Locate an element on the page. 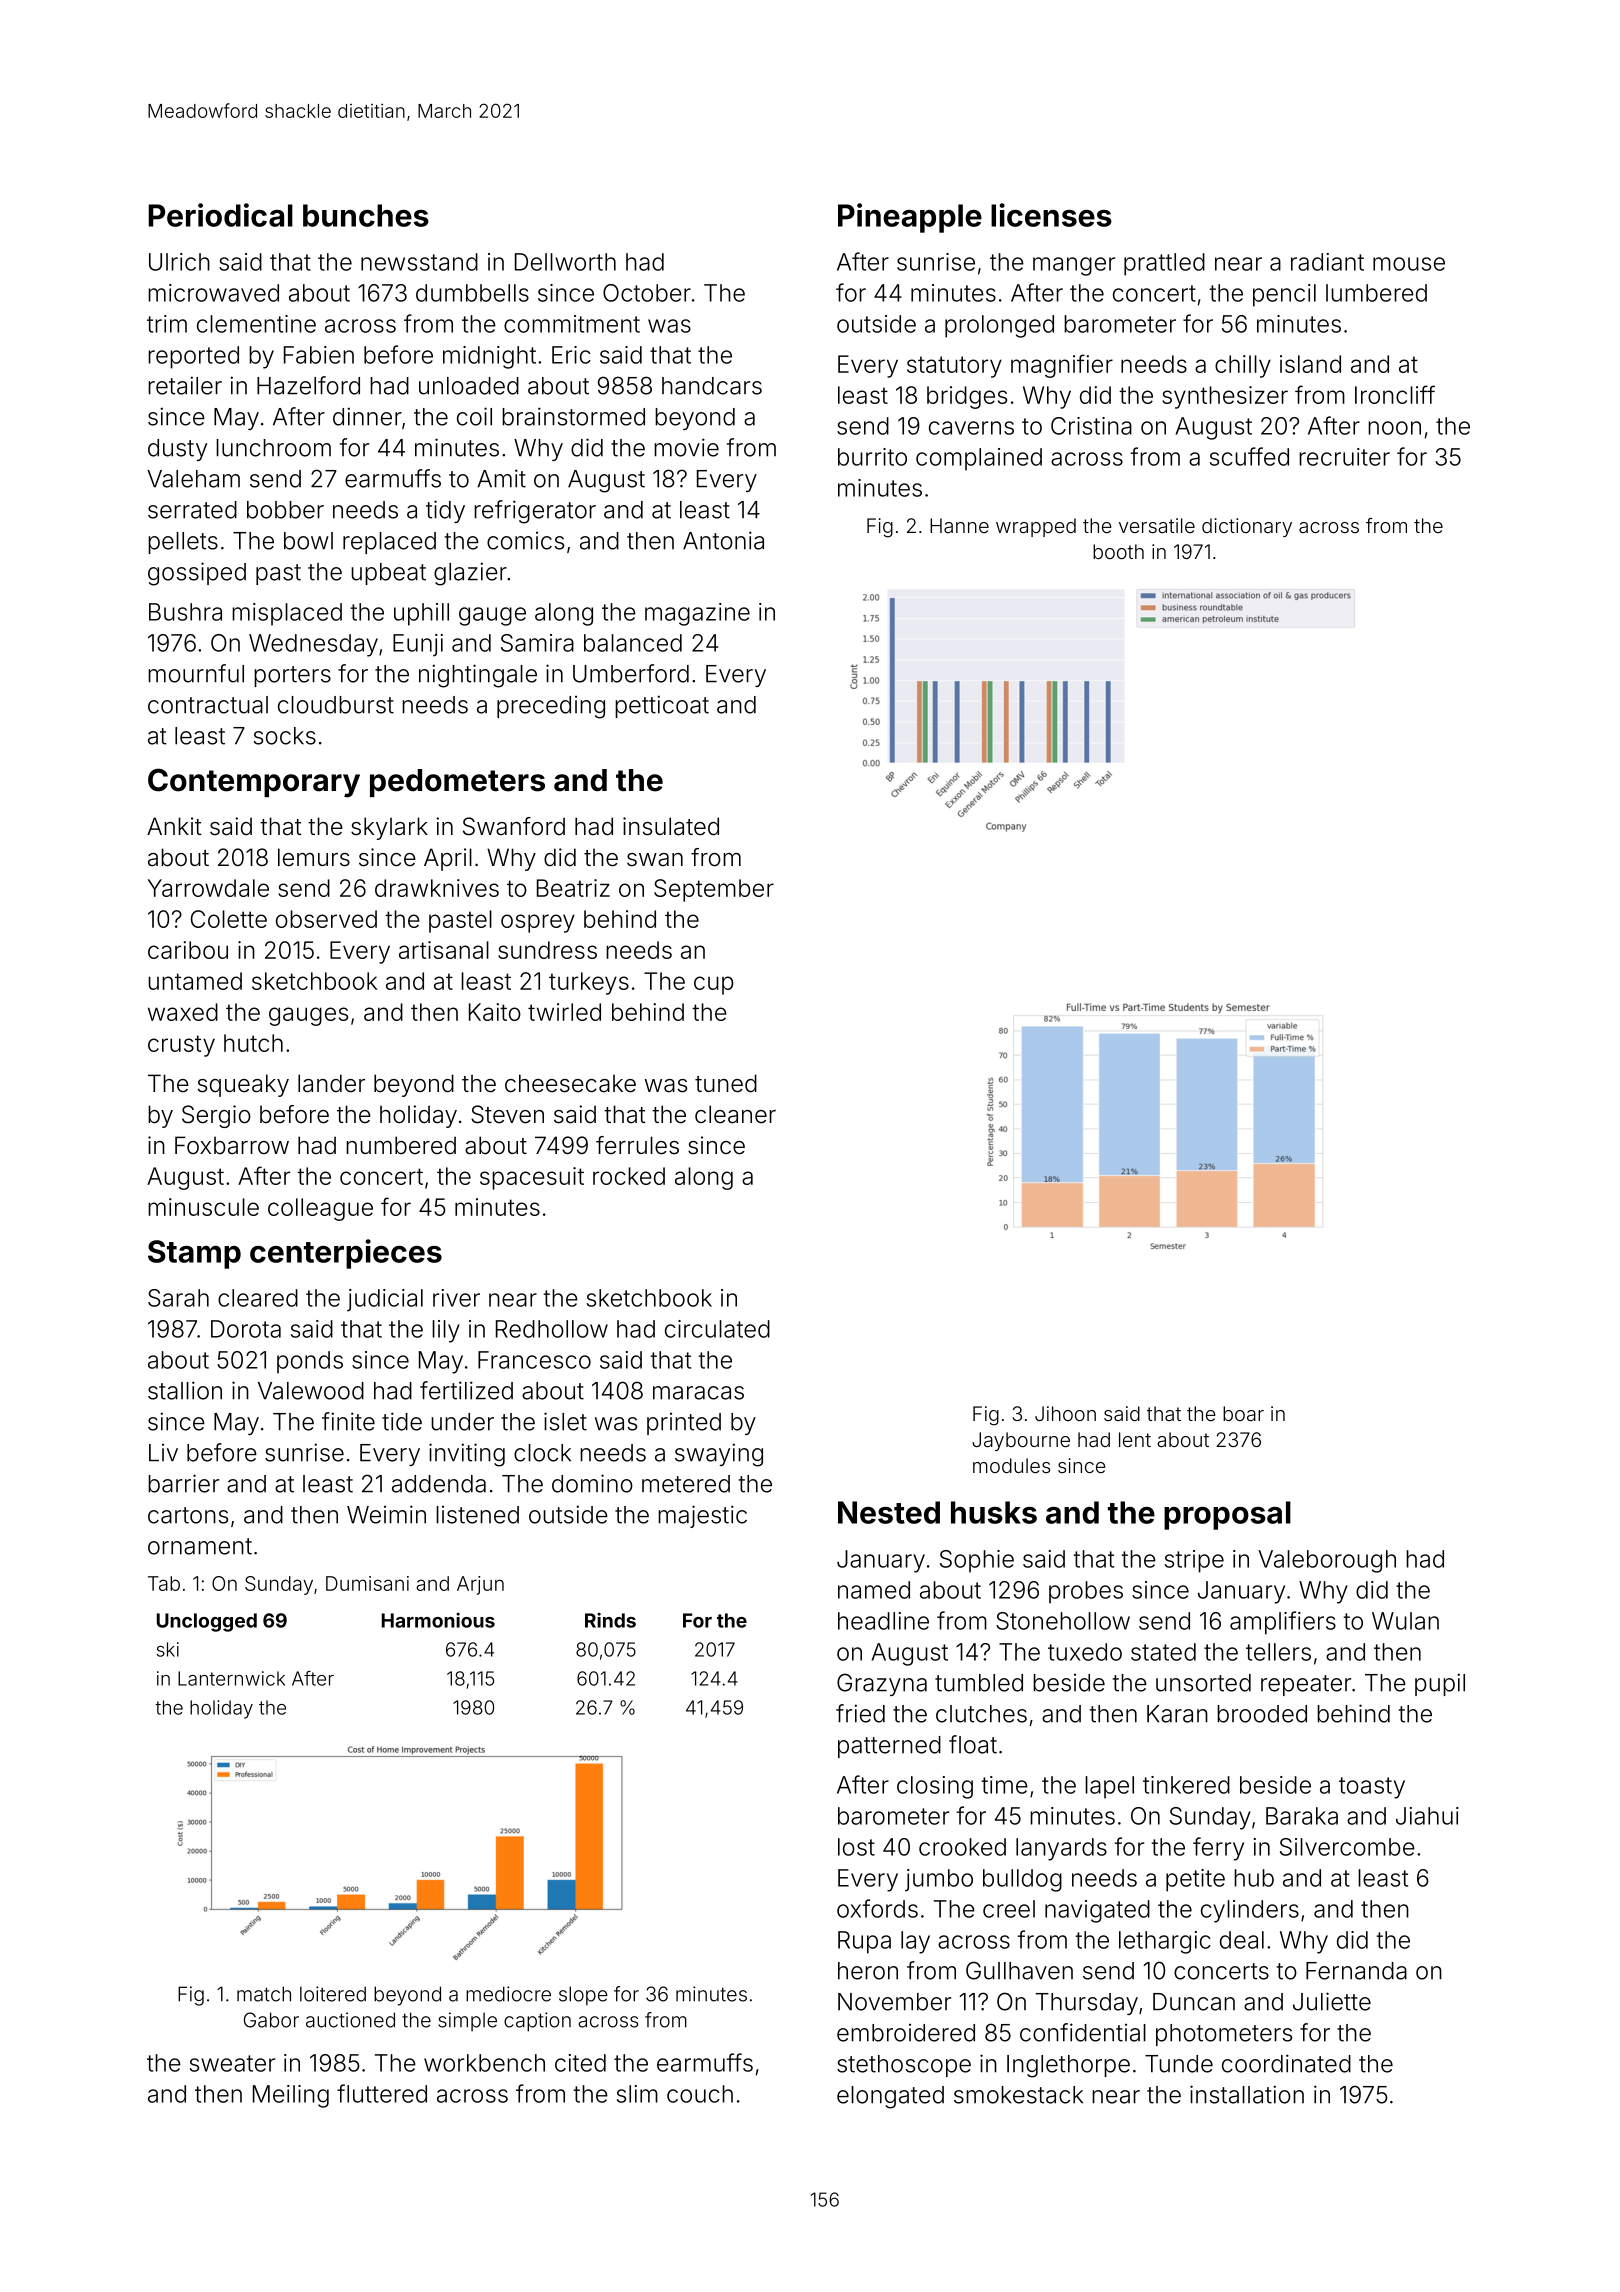 The width and height of the page is (1620, 2292). Eunji is located at coordinates (418, 645).
